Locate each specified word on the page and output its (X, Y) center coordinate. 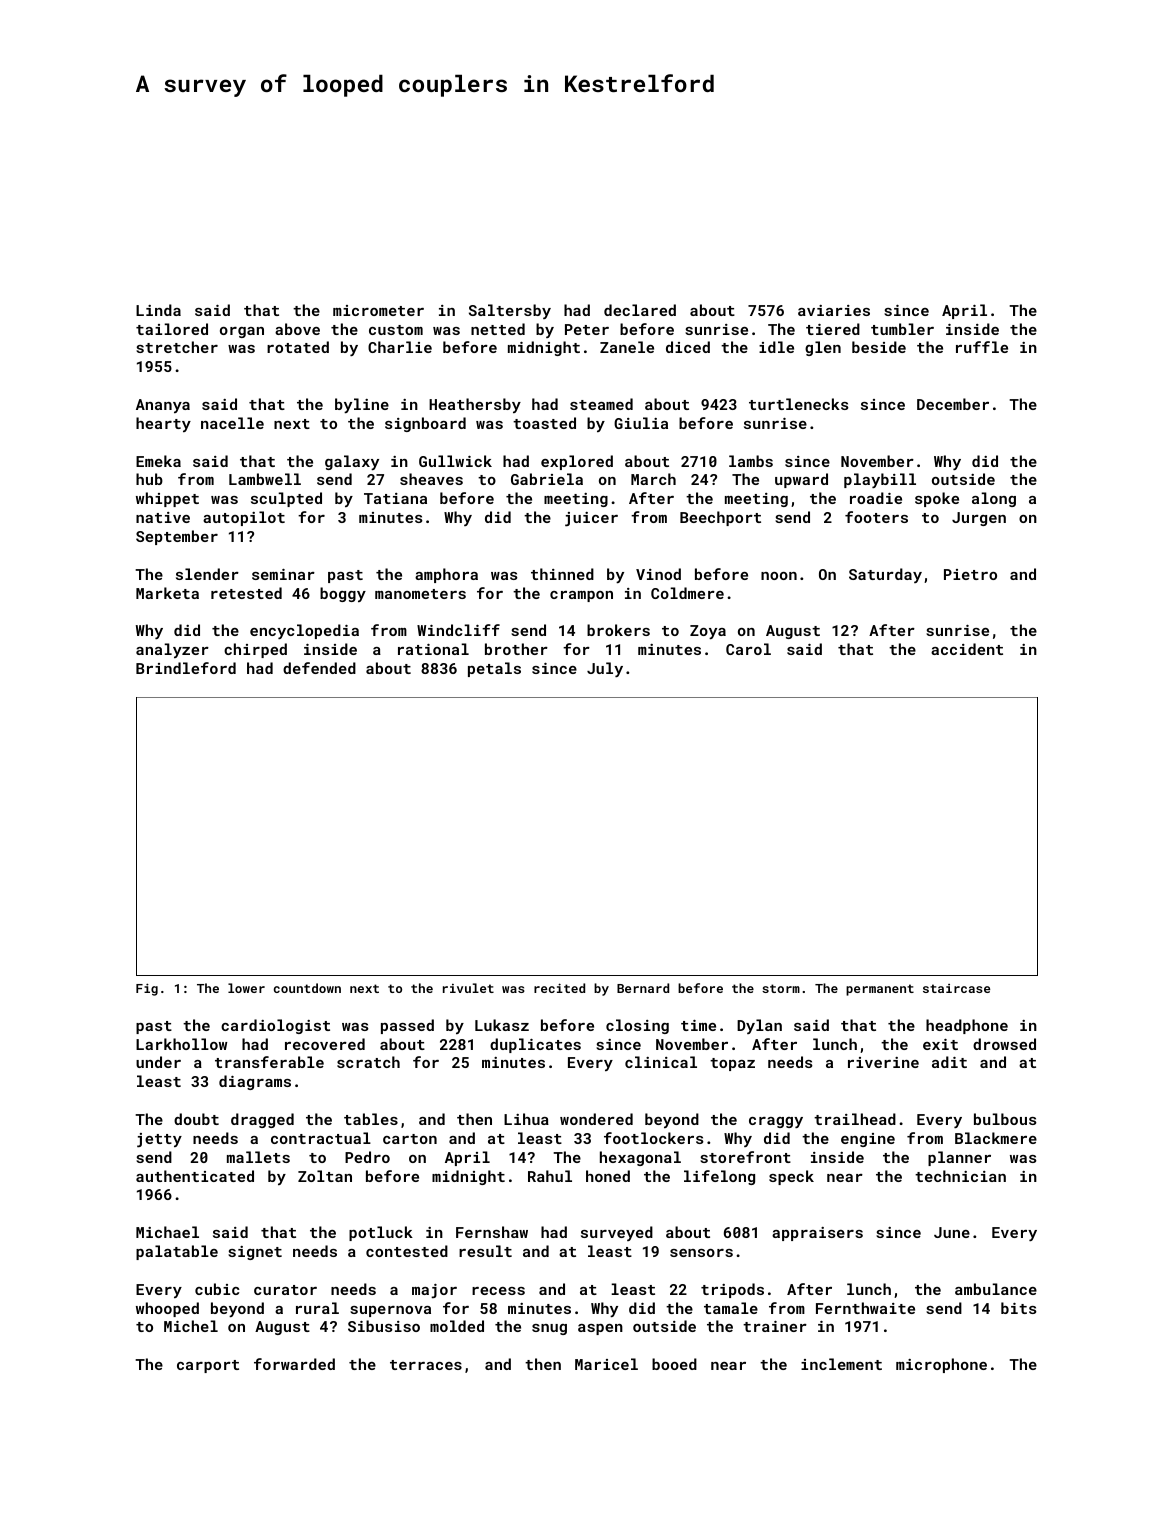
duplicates (535, 1045)
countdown (307, 988)
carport (208, 1366)
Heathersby (475, 405)
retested (246, 593)
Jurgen (979, 519)
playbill (880, 480)
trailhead (855, 1119)
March (653, 479)
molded (457, 1326)
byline (362, 405)
